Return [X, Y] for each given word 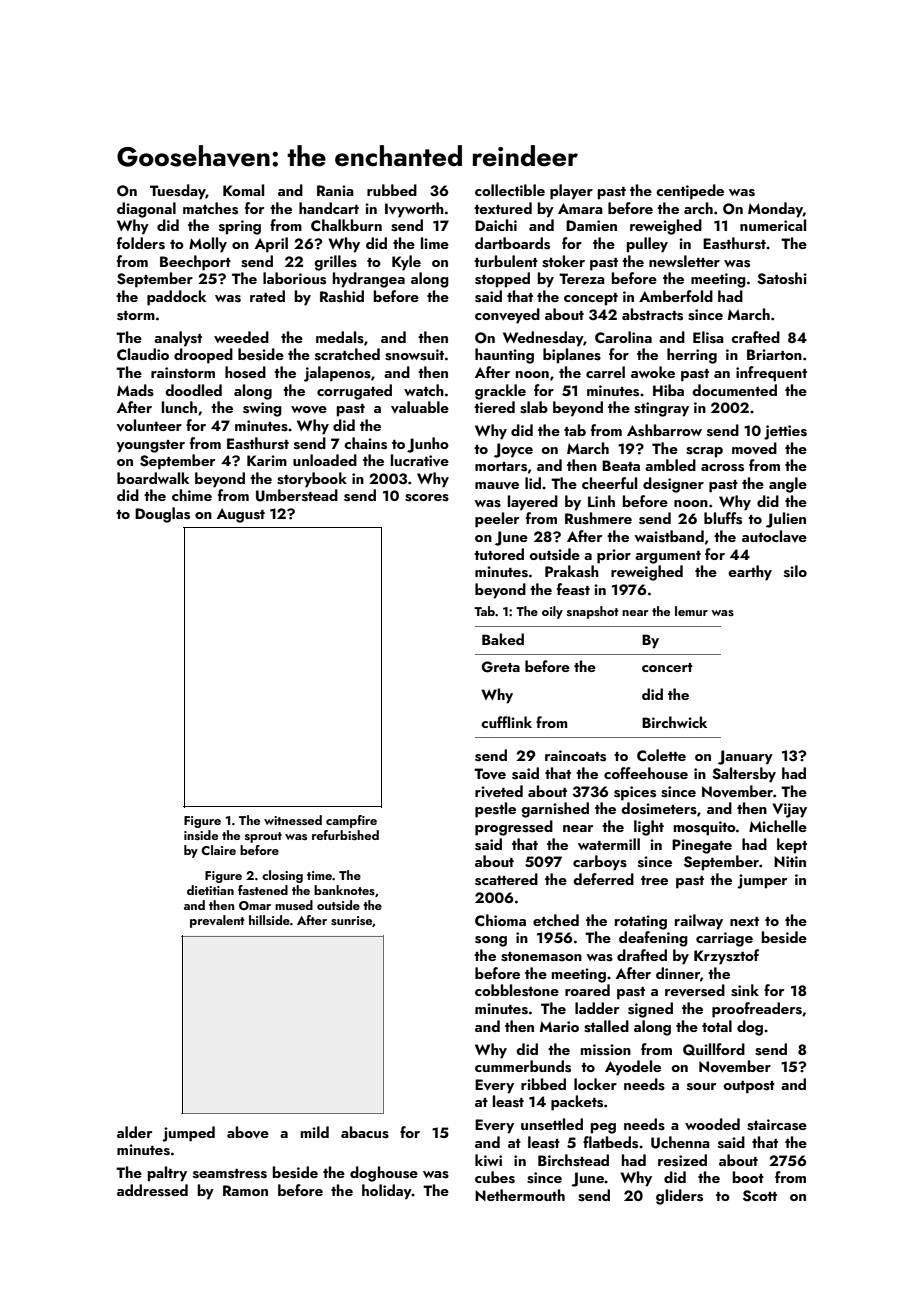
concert [667, 667]
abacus [365, 1132]
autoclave [774, 536]
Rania [335, 190]
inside [201, 835]
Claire [218, 850]
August [241, 515]
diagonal [146, 210]
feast [573, 589]
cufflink [506, 722]
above [248, 1132]
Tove [490, 773]
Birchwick [674, 722]
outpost [749, 1087]
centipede [690, 192]
